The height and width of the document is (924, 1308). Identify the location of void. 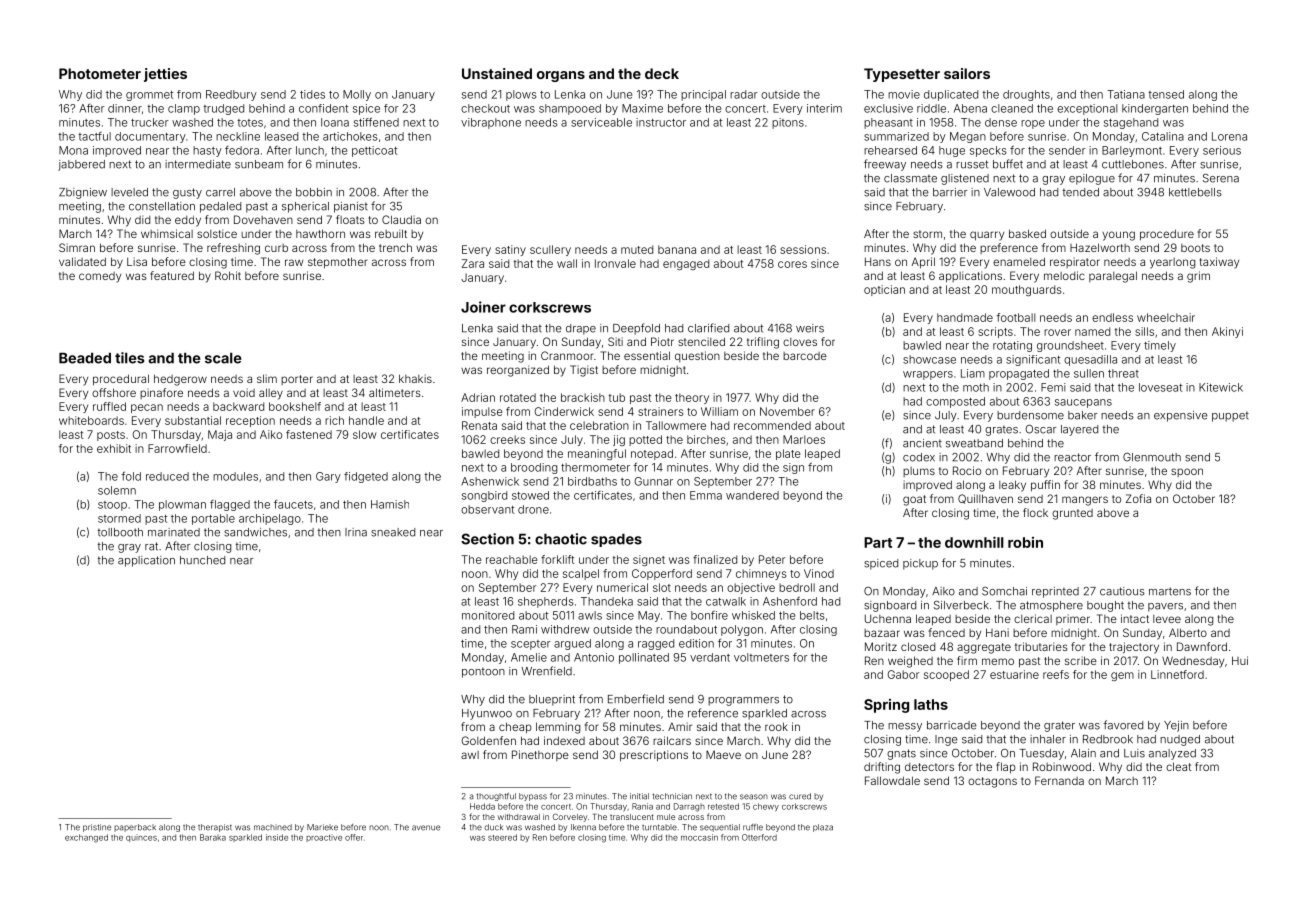
(244, 392).
